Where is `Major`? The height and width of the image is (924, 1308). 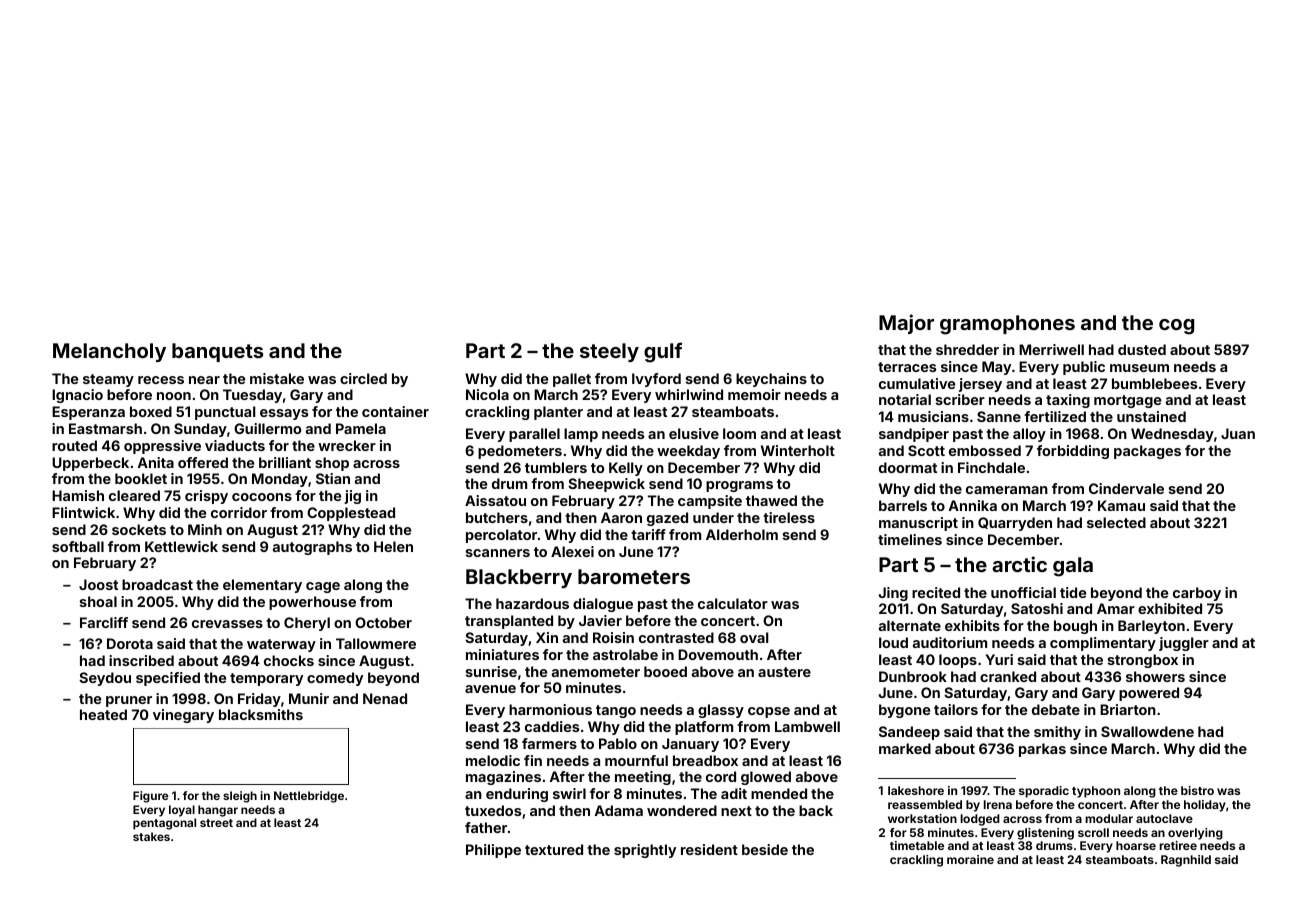
Major is located at coordinates (906, 324).
